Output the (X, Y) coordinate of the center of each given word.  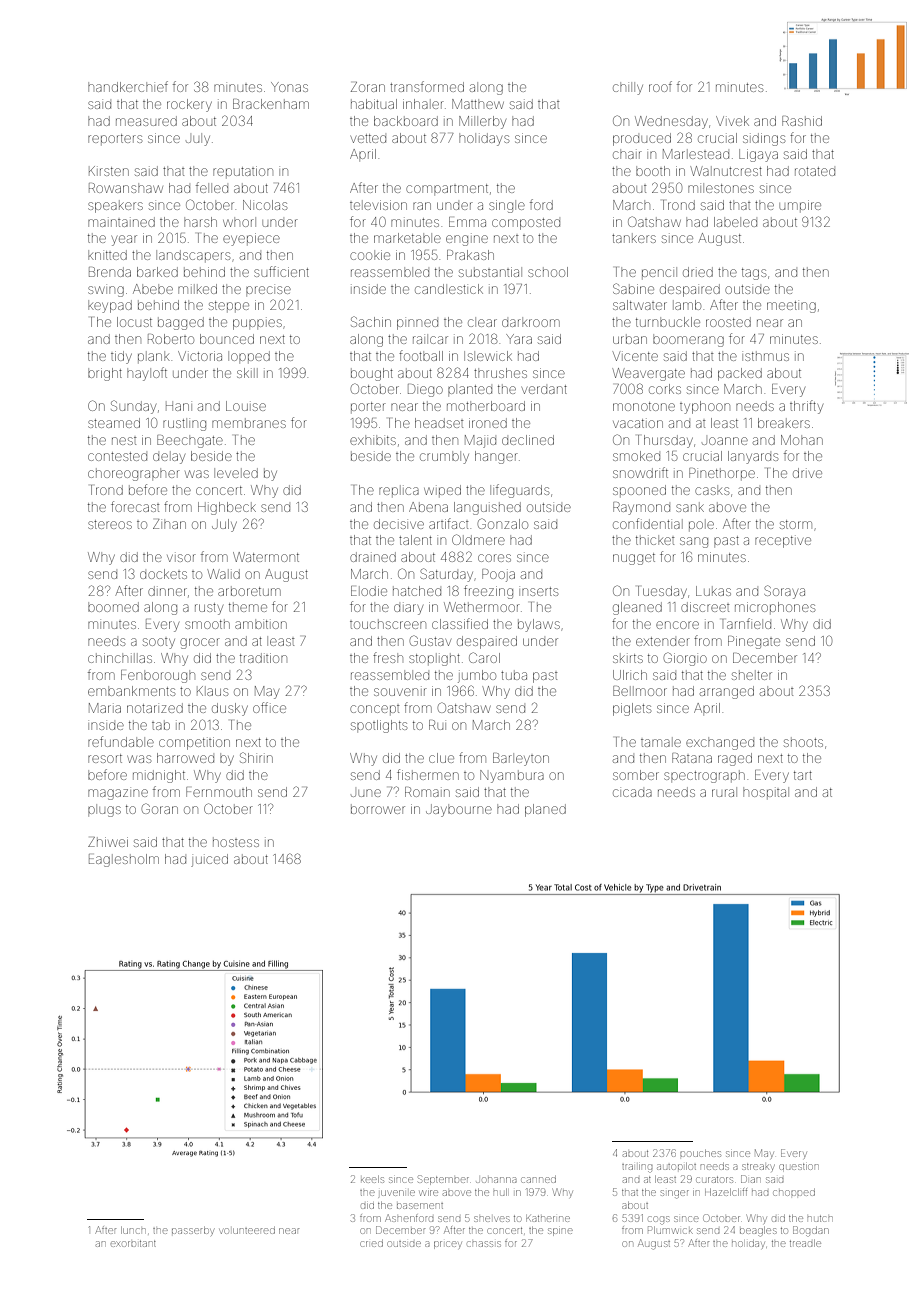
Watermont (266, 557)
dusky (230, 709)
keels (372, 1179)
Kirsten (109, 171)
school (548, 272)
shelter (752, 675)
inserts (540, 591)
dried (698, 272)
